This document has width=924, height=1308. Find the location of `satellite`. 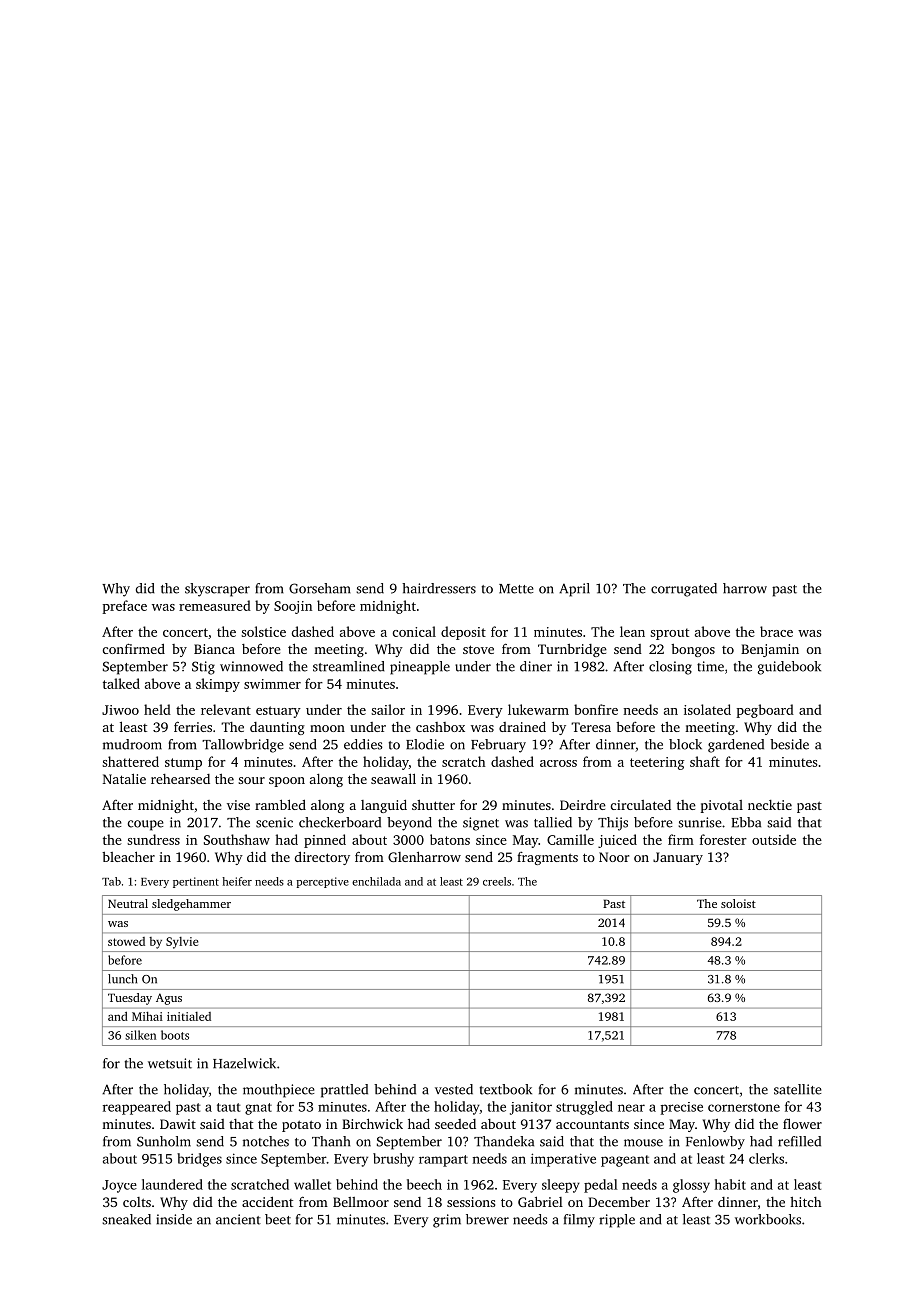

satellite is located at coordinates (798, 1089).
